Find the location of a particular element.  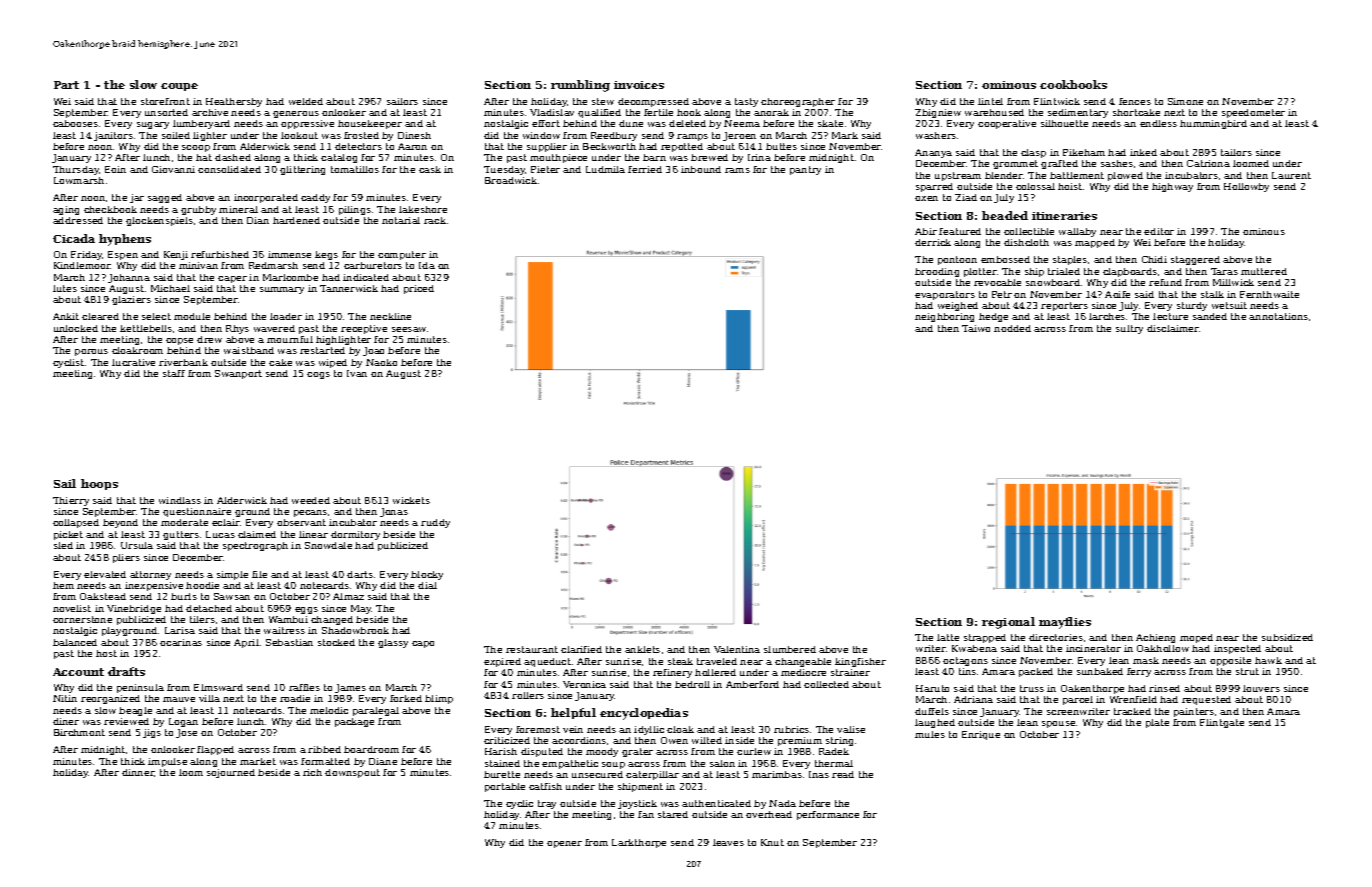

nodded is located at coordinates (1012, 328).
